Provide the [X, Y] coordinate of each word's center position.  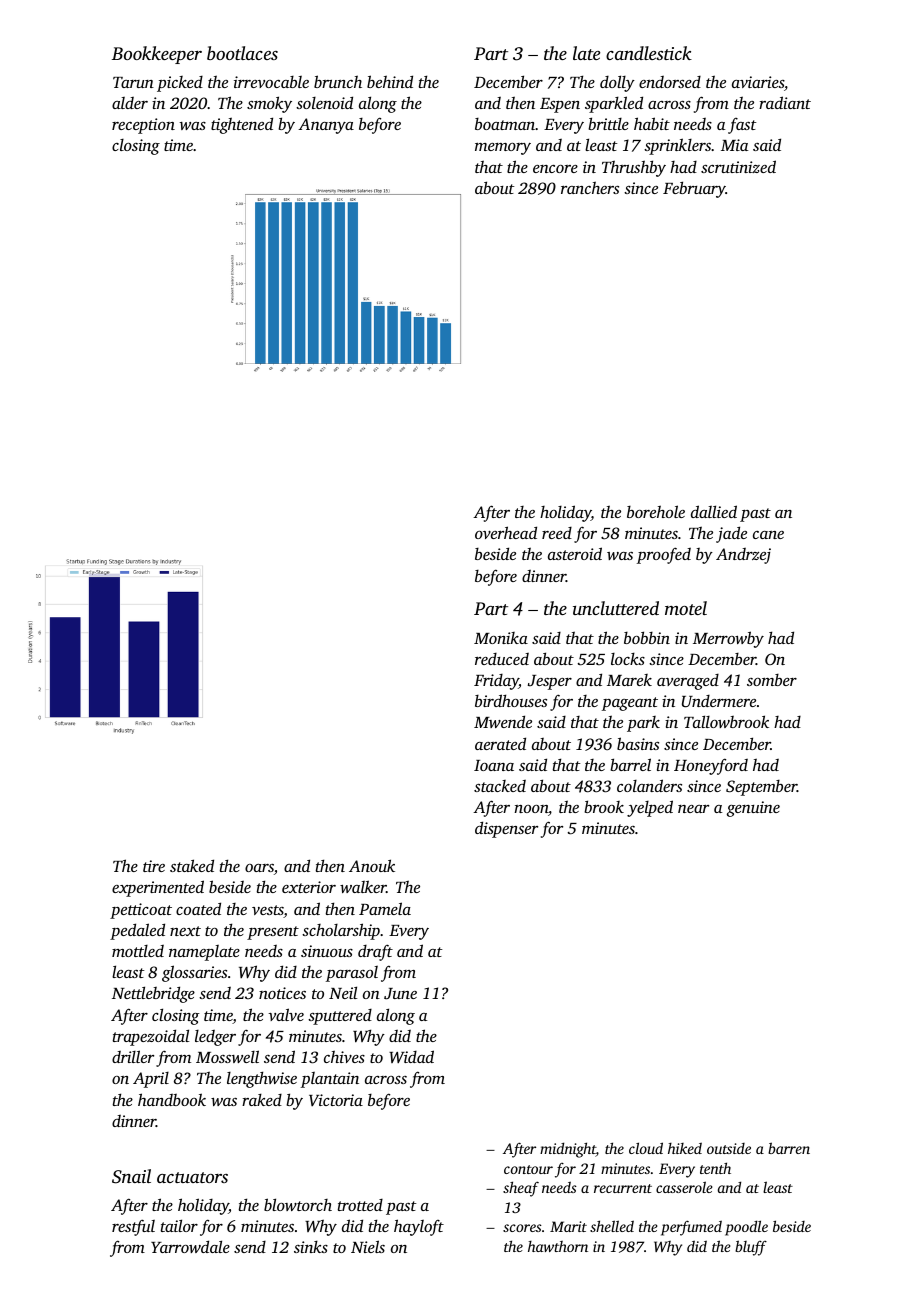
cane [768, 535]
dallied [714, 511]
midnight [568, 1150]
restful [133, 1227]
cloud [646, 1148]
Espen [560, 105]
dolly [617, 83]
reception [143, 126]
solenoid [324, 102]
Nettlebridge [153, 994]
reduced [502, 659]
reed [557, 533]
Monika [501, 638]
